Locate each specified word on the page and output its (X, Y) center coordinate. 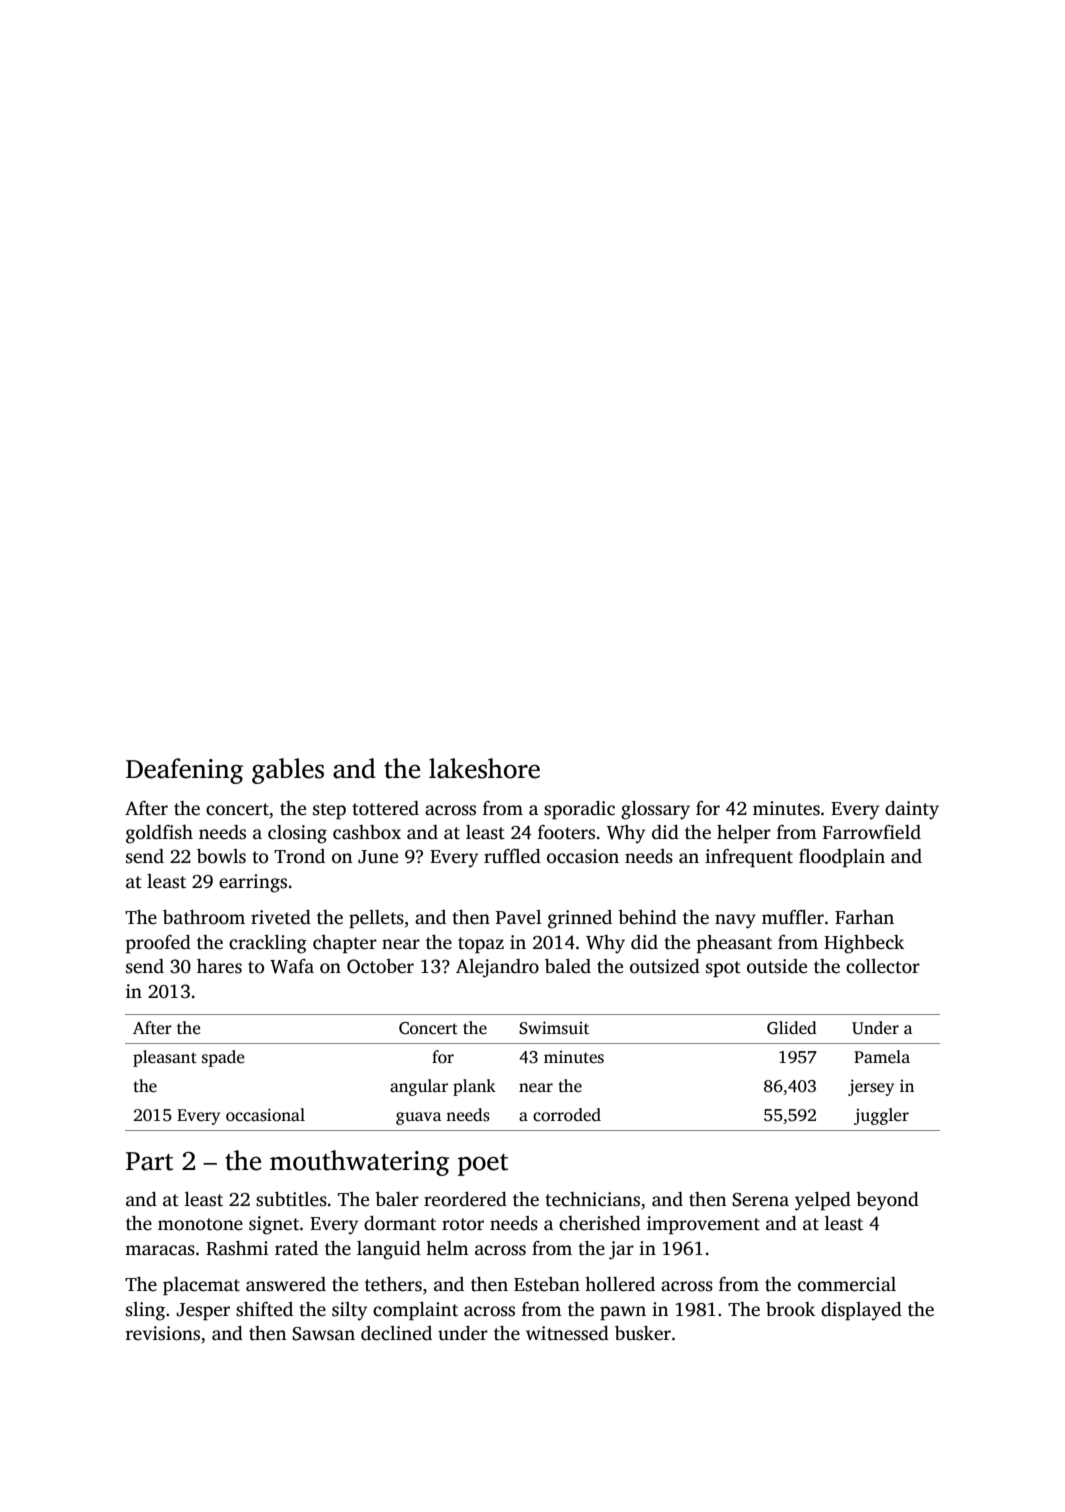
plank (474, 1087)
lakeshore (484, 768)
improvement (703, 1225)
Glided (792, 1028)
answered (286, 1284)
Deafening (184, 771)
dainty (912, 810)
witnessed (567, 1333)
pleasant (165, 1058)
